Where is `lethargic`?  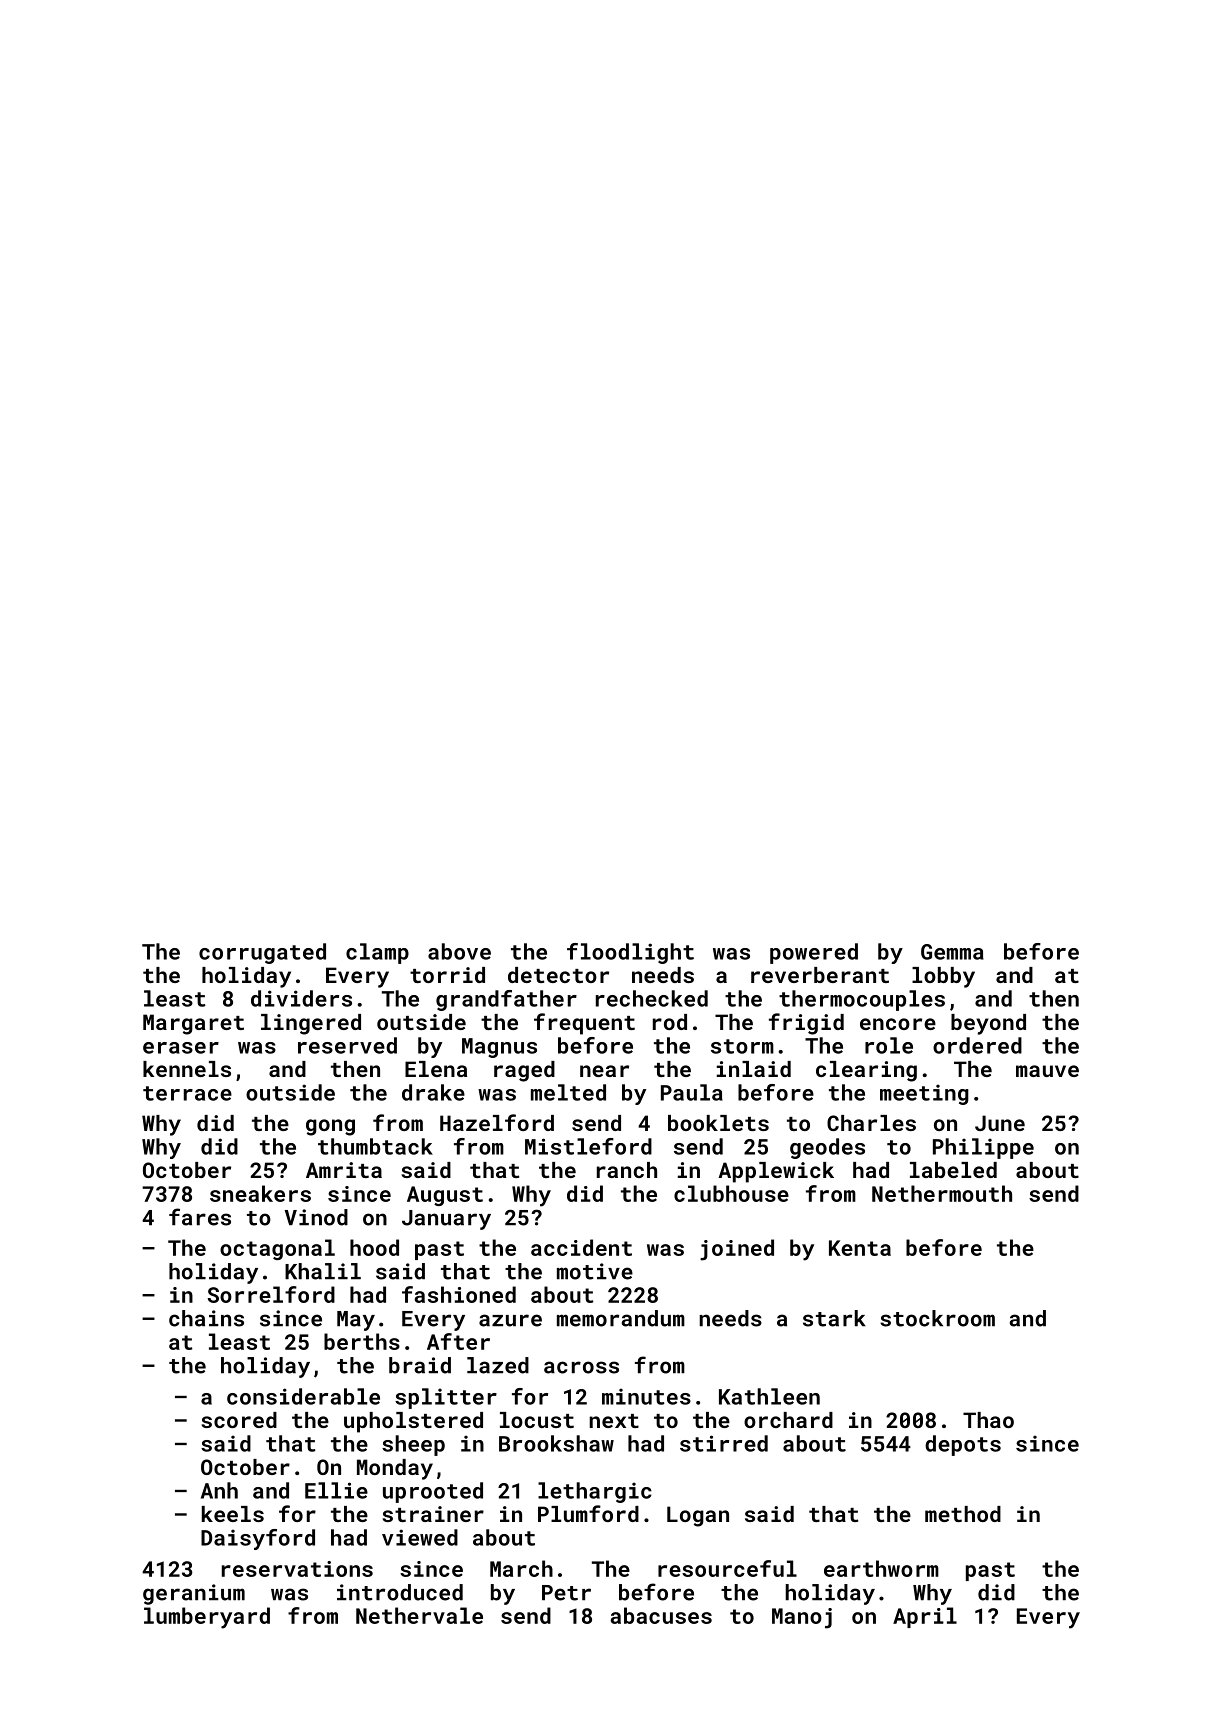
lethargic is located at coordinates (595, 1492).
